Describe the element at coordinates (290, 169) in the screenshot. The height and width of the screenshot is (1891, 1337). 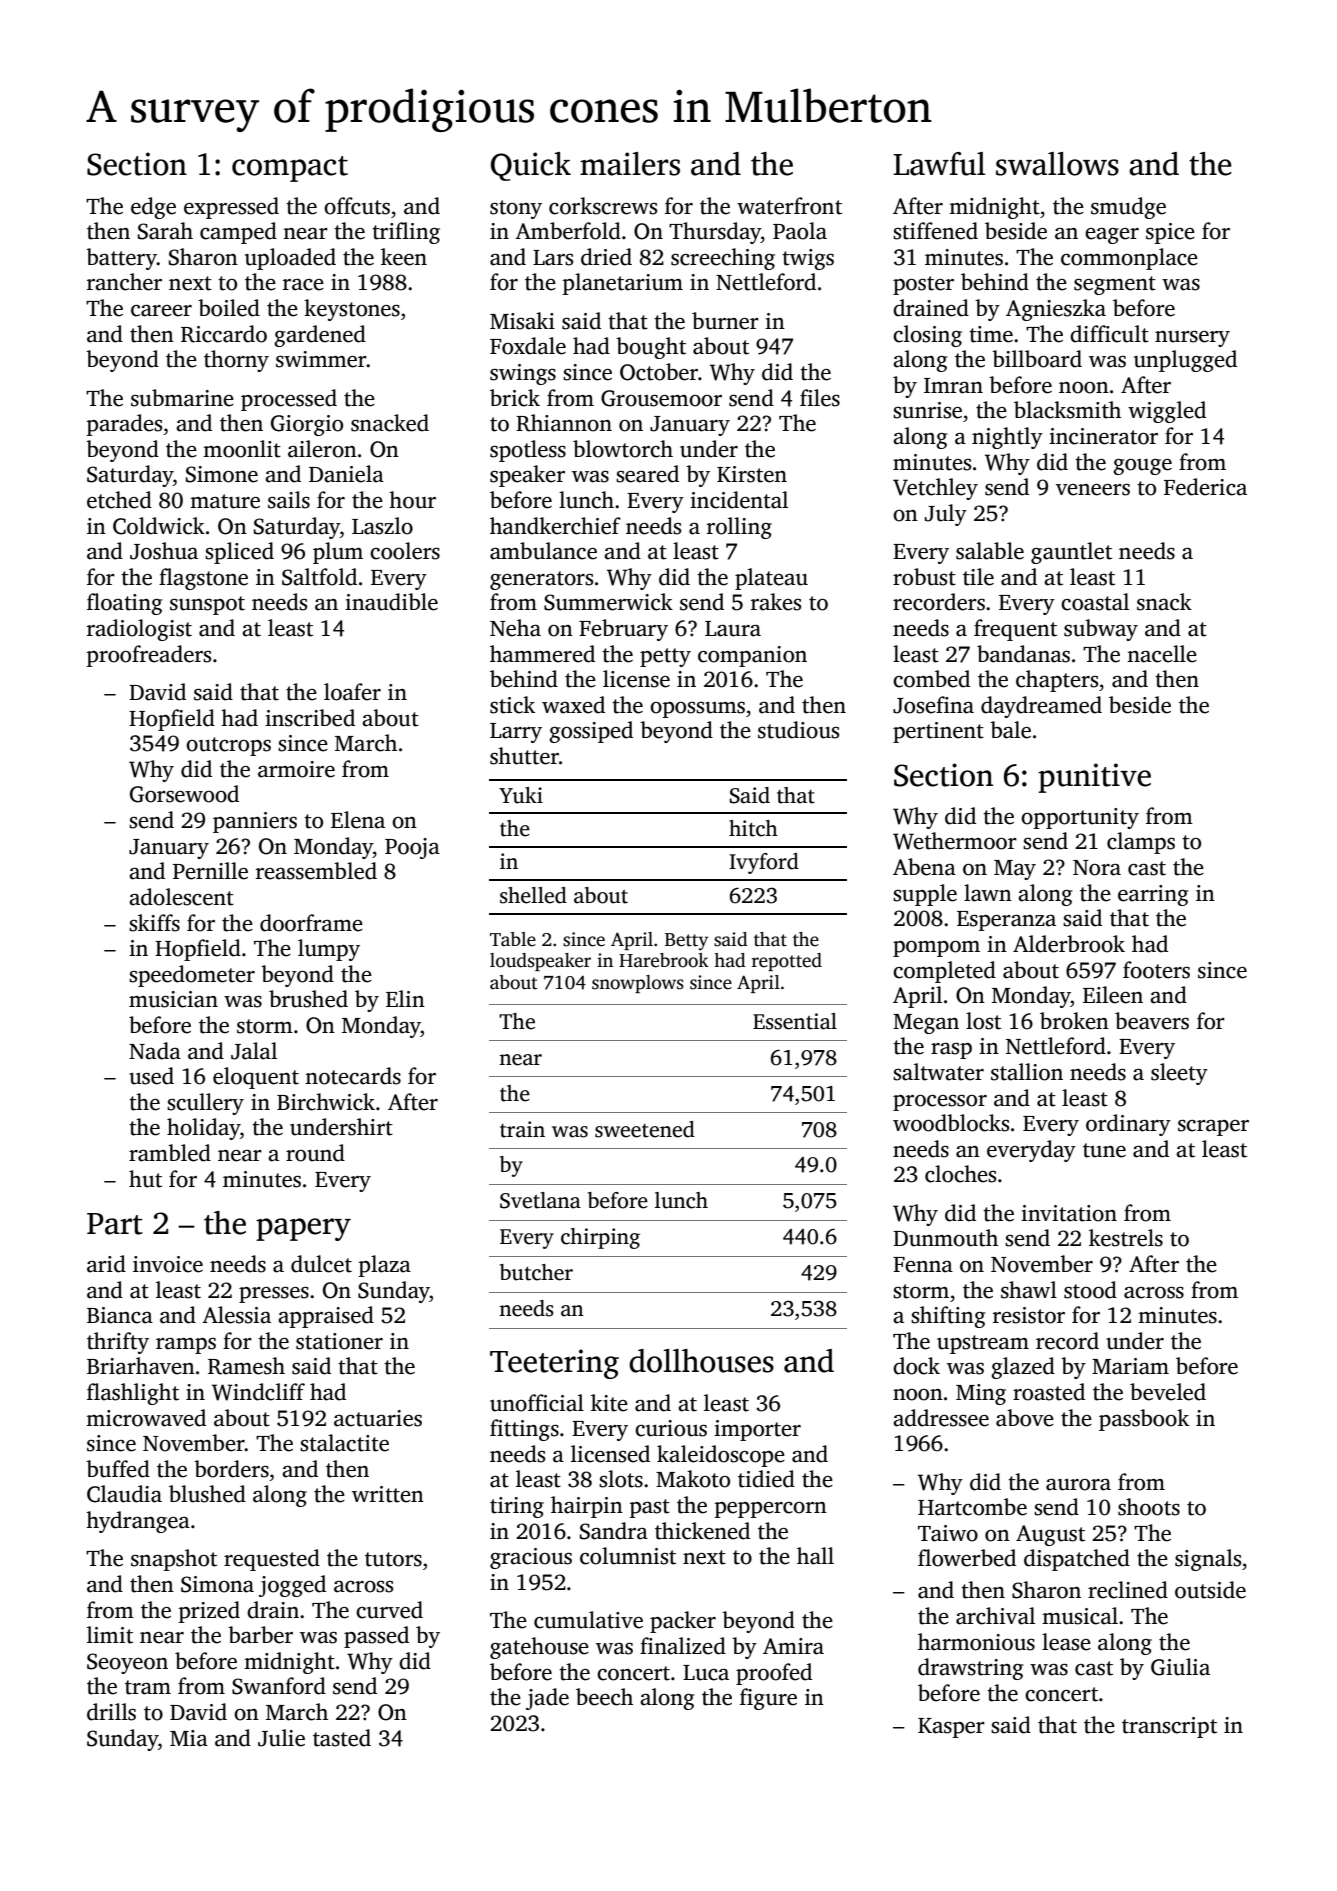
I see `compact` at that location.
